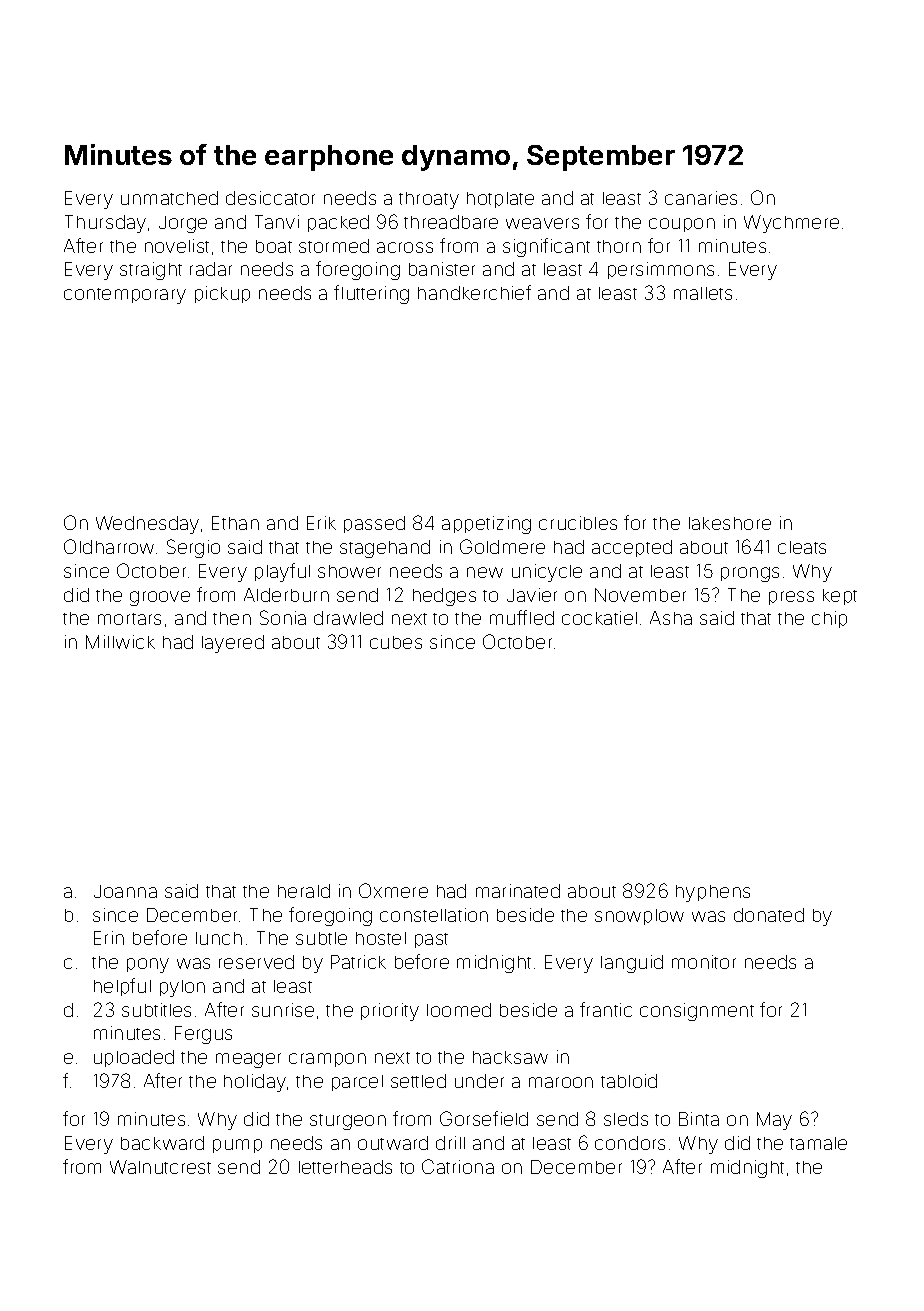 This screenshot has width=924, height=1311. What do you see at coordinates (704, 962) in the screenshot?
I see `monitor` at bounding box center [704, 962].
